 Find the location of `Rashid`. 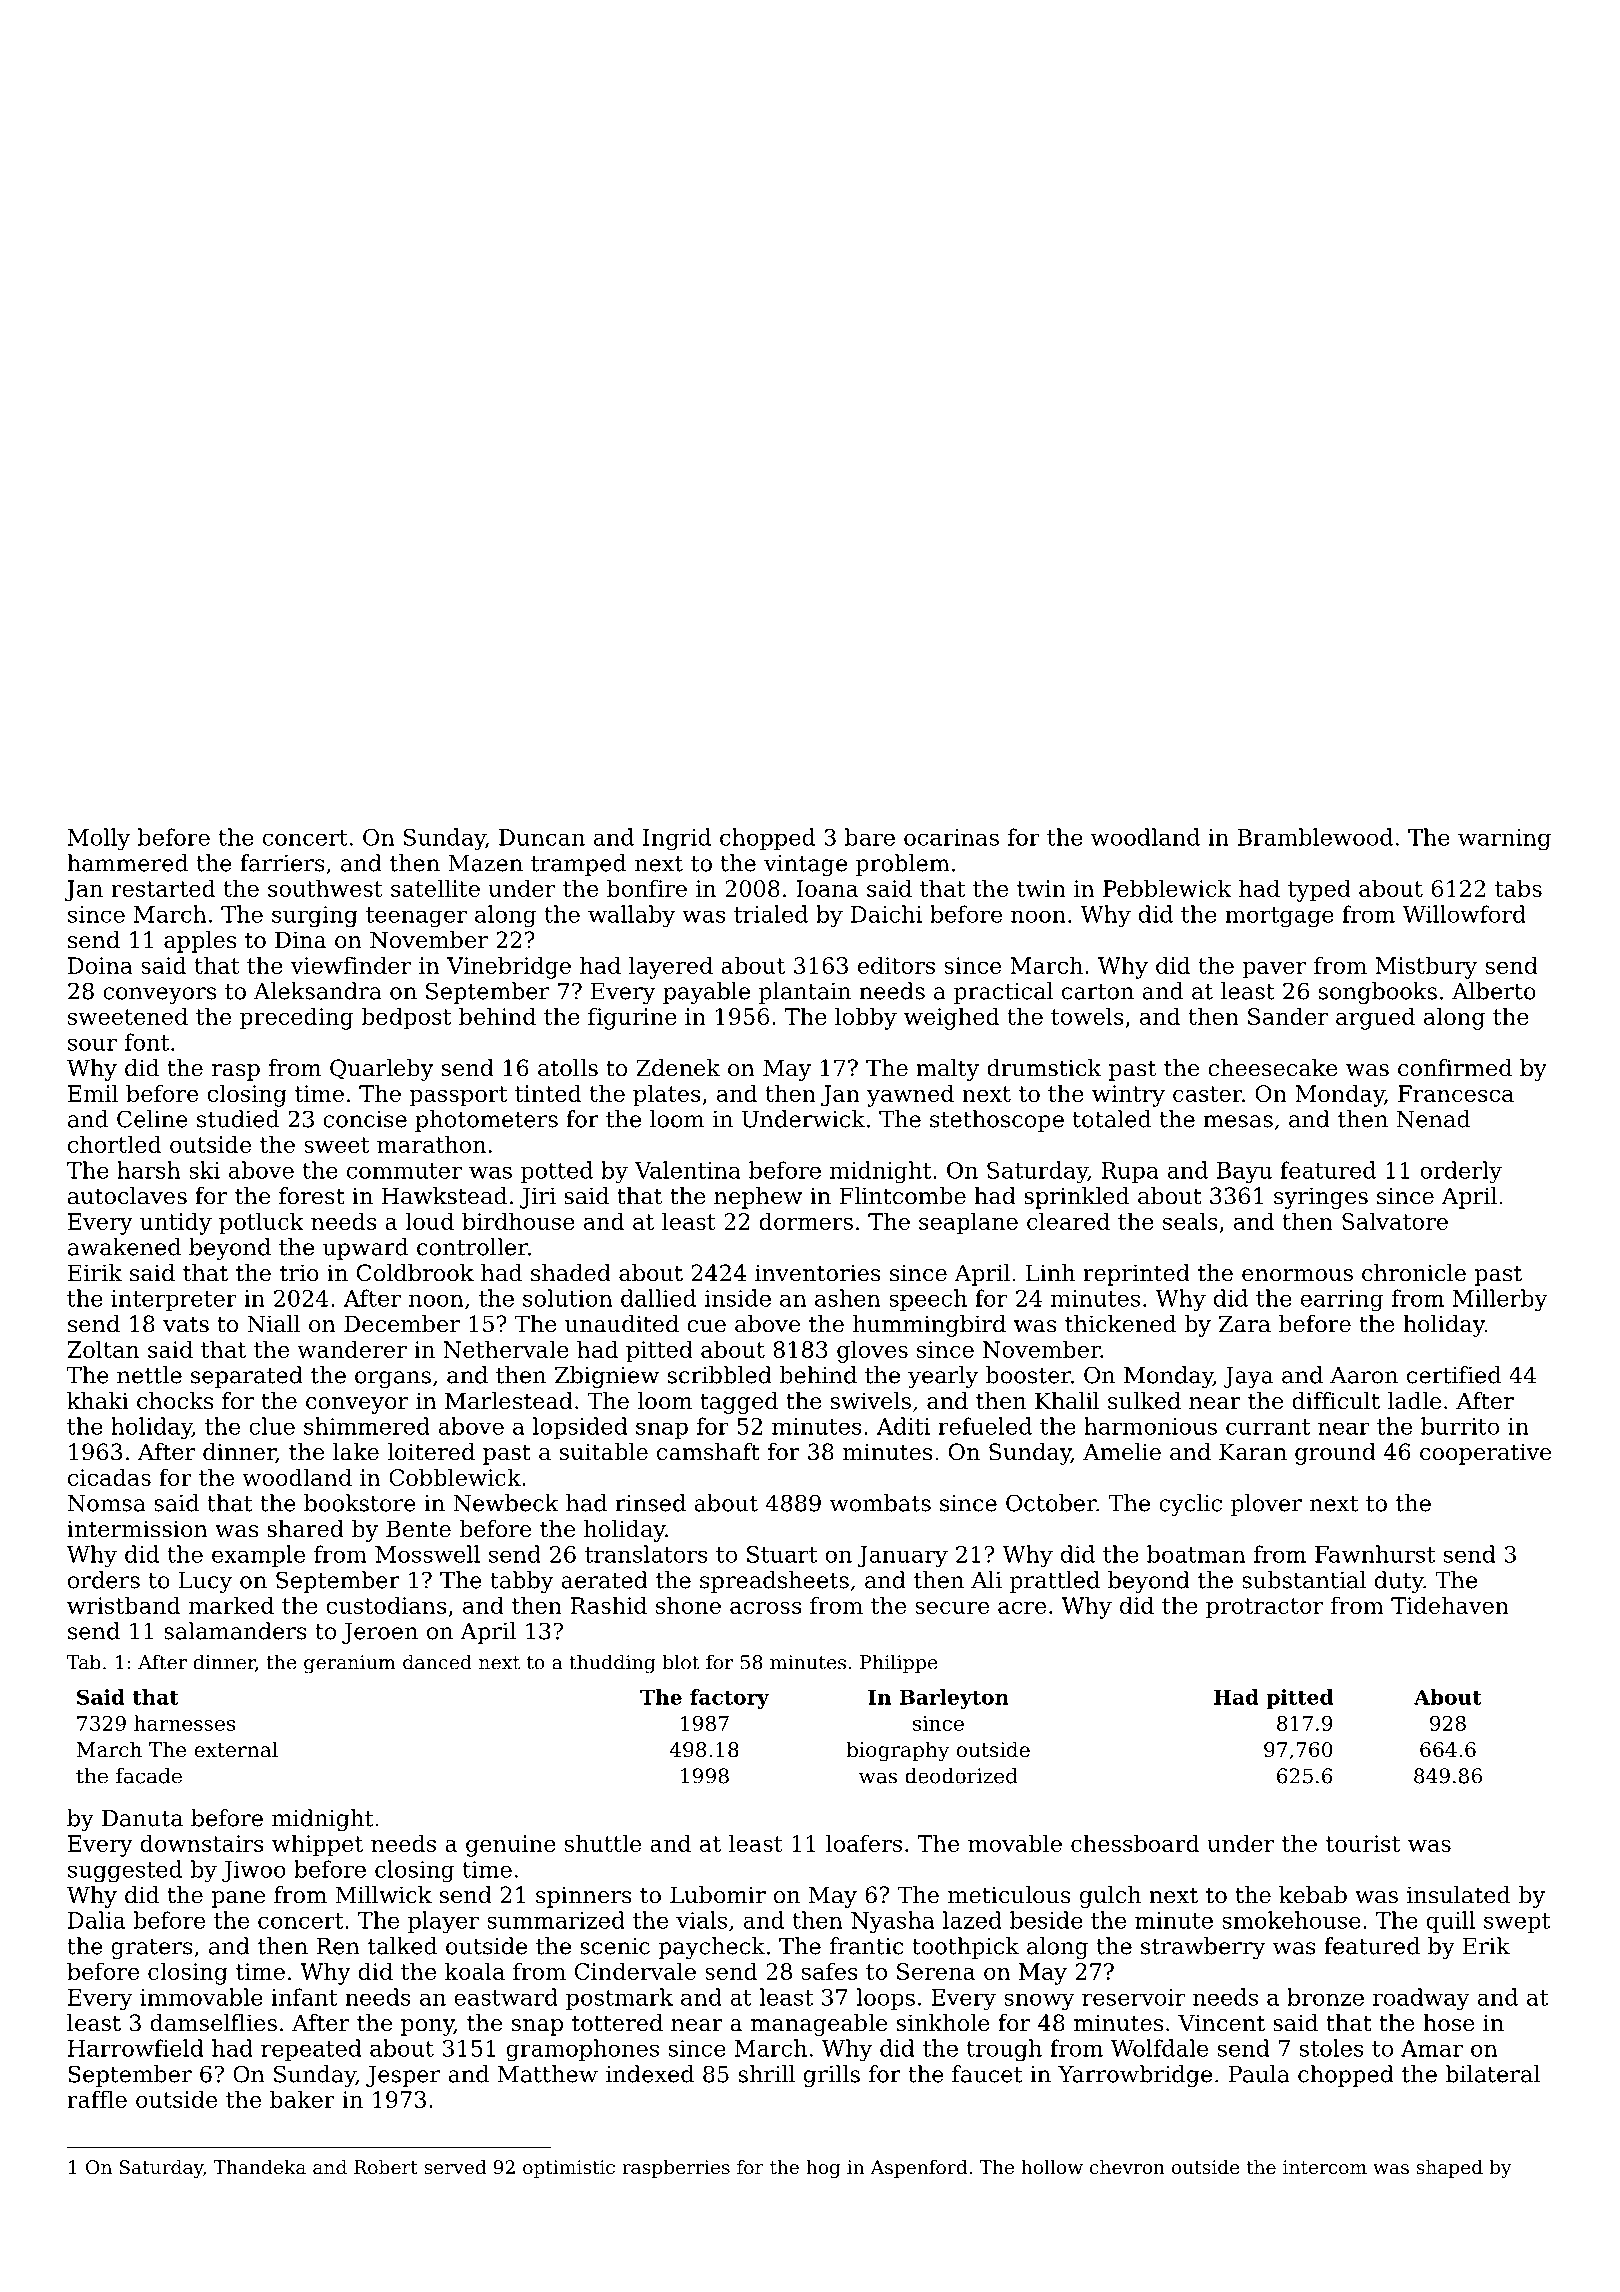

Rashid is located at coordinates (609, 1605).
